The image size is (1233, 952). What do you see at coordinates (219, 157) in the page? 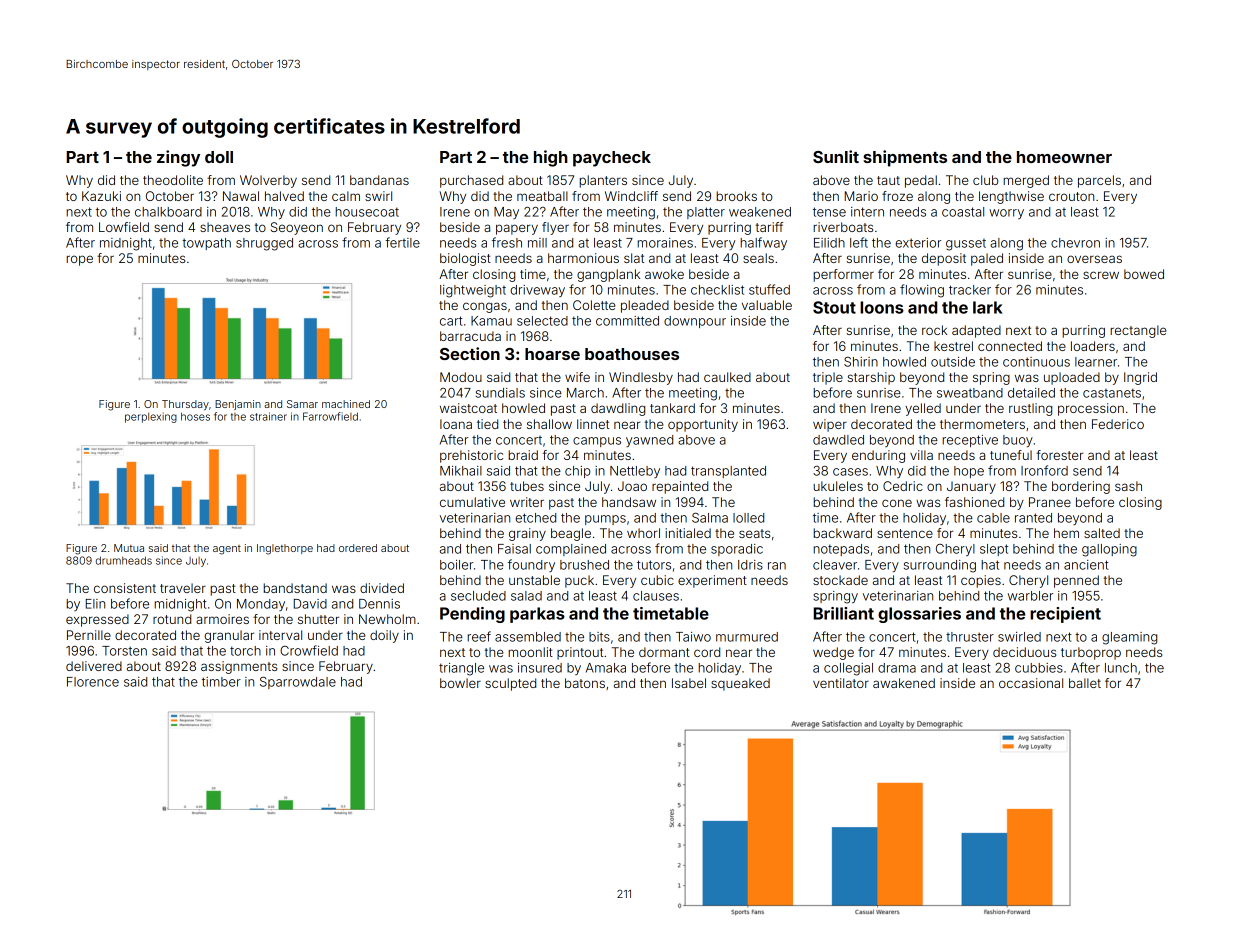
I see `doll` at bounding box center [219, 157].
